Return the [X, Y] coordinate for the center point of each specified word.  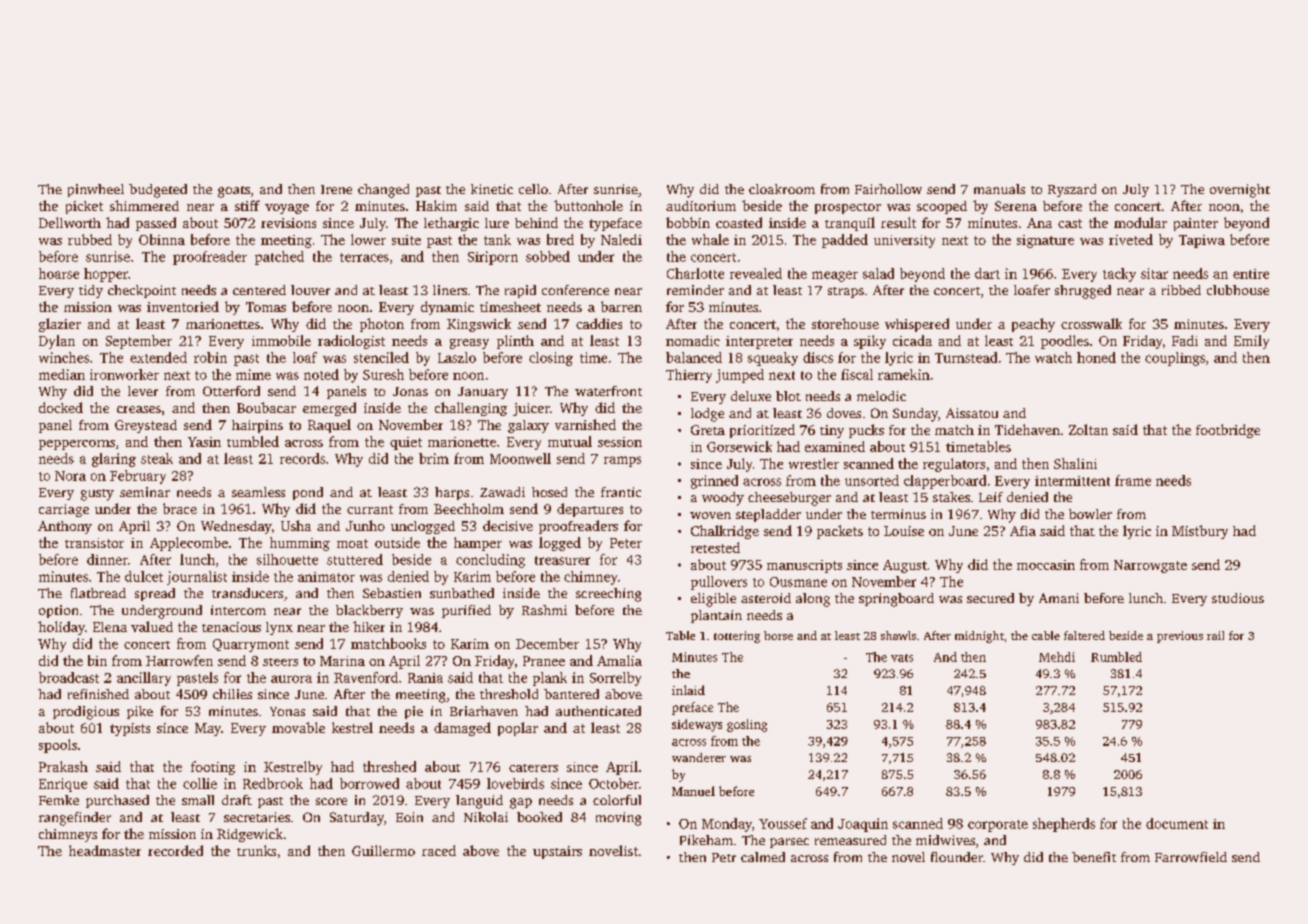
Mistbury [1200, 532]
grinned [714, 482]
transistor [94, 543]
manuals [999, 189]
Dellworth [70, 222]
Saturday [357, 819]
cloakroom [782, 189]
